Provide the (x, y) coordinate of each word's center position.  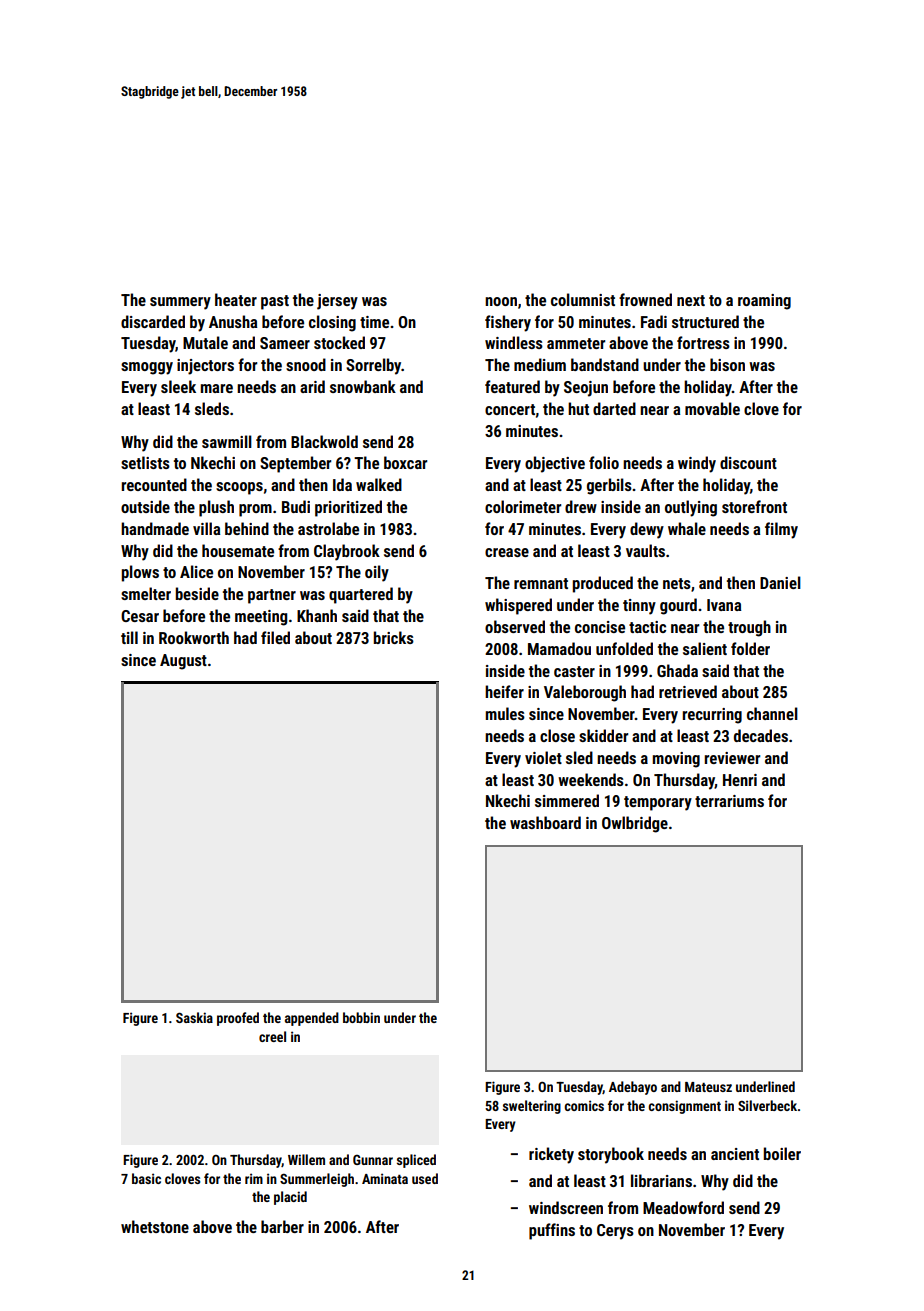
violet (543, 757)
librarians (661, 1180)
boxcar (405, 462)
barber (282, 1226)
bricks (394, 637)
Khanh (317, 615)
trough (749, 628)
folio (604, 462)
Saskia (194, 1017)
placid (290, 1198)
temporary (658, 803)
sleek (178, 386)
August (183, 662)
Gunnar (373, 1159)
